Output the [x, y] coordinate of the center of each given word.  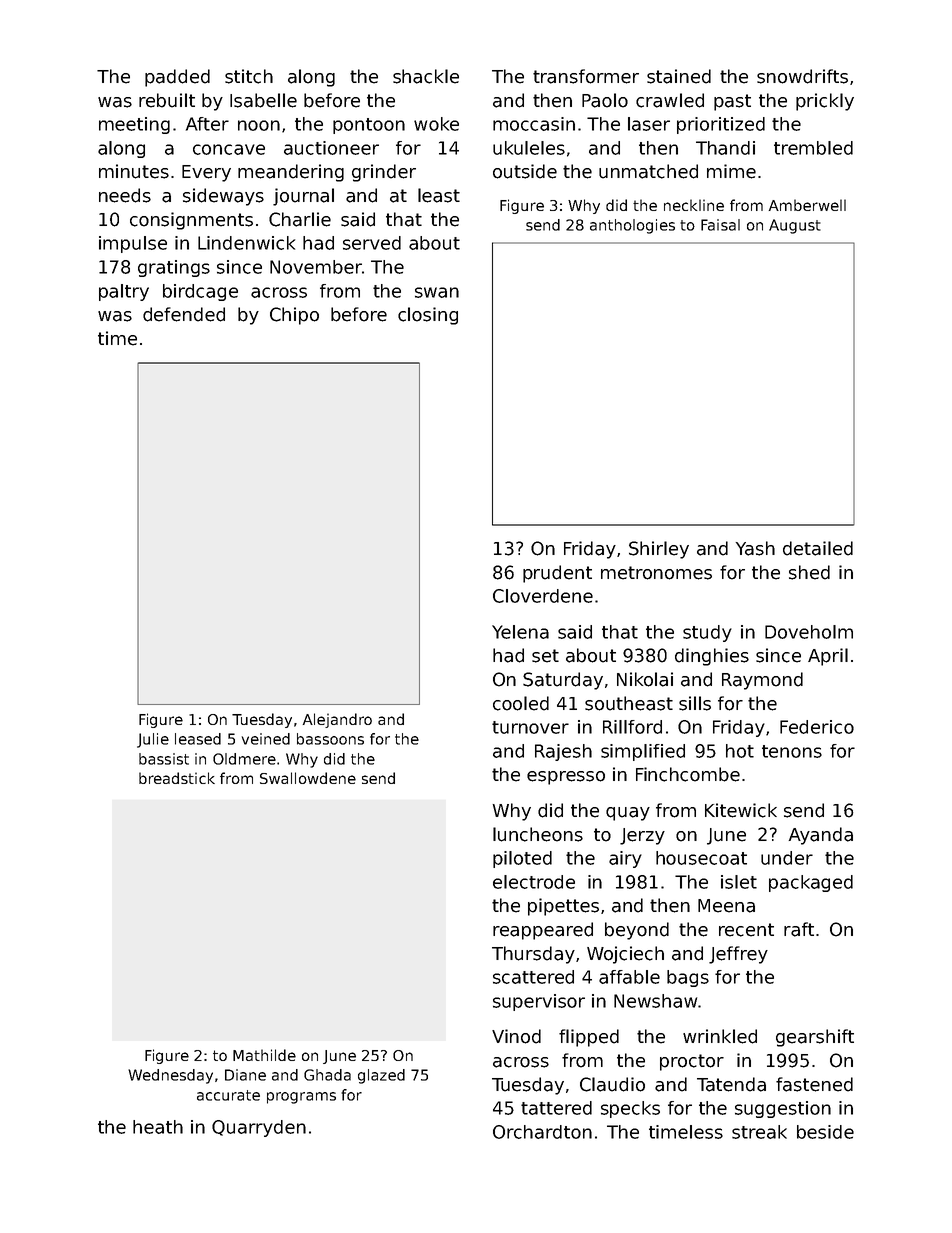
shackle [426, 76]
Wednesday [170, 1076]
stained [679, 76]
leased [198, 739]
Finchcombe [688, 774]
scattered [533, 977]
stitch [249, 76]
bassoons [330, 739]
